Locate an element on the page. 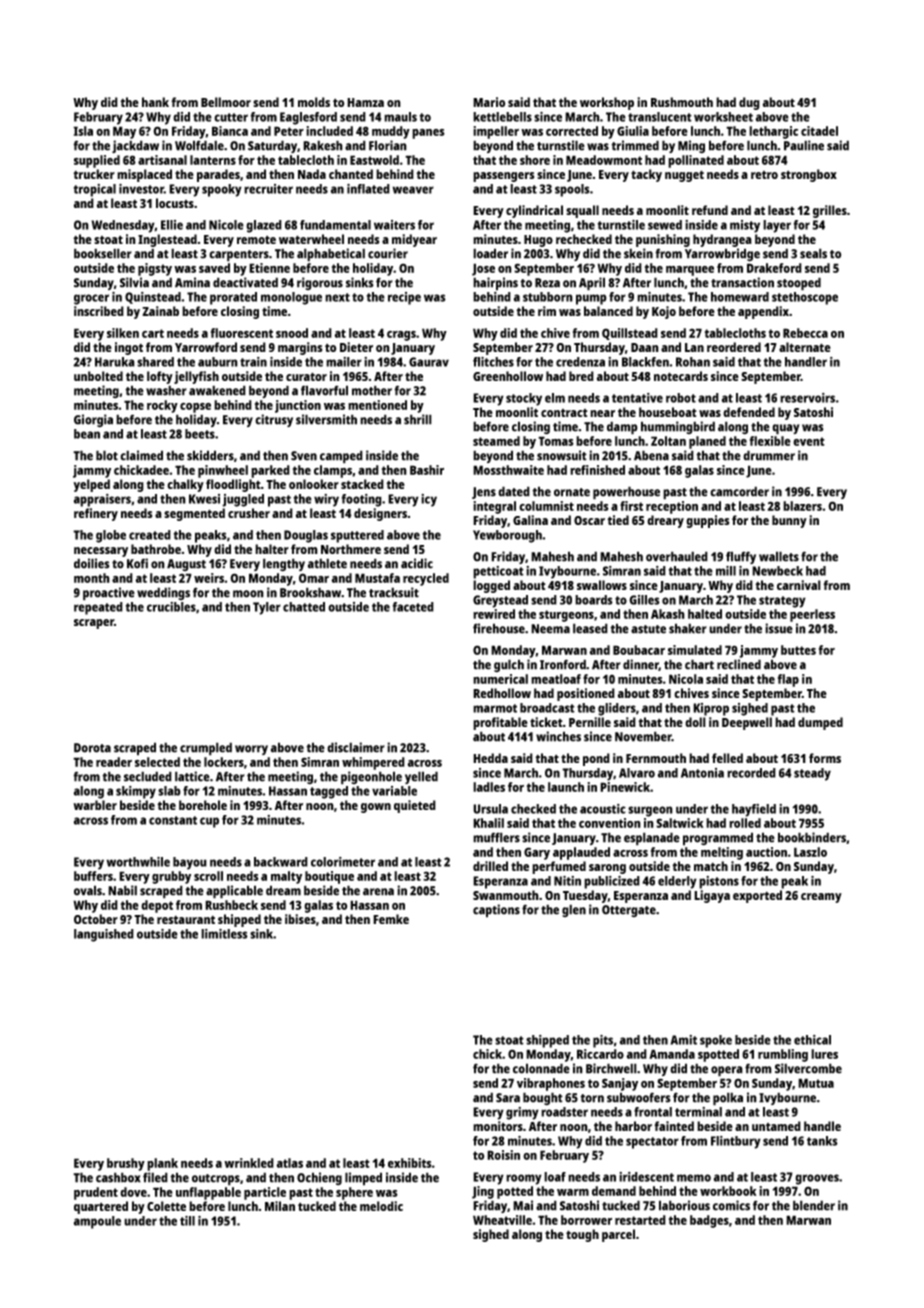 The height and width of the page is (1308, 924). wrinkled is located at coordinates (249, 1163).
